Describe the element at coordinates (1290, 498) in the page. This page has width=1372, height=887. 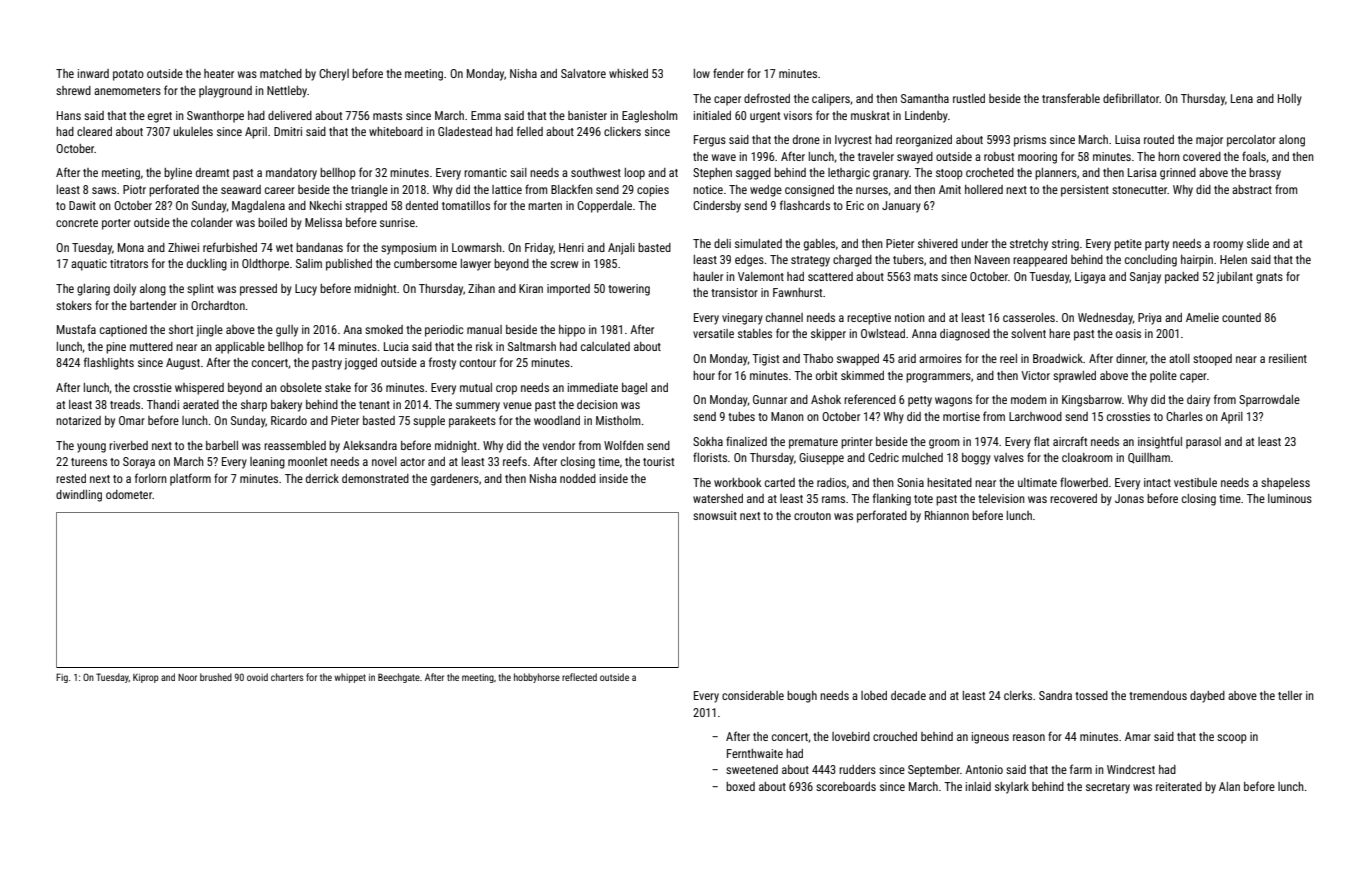
I see `luminous` at that location.
